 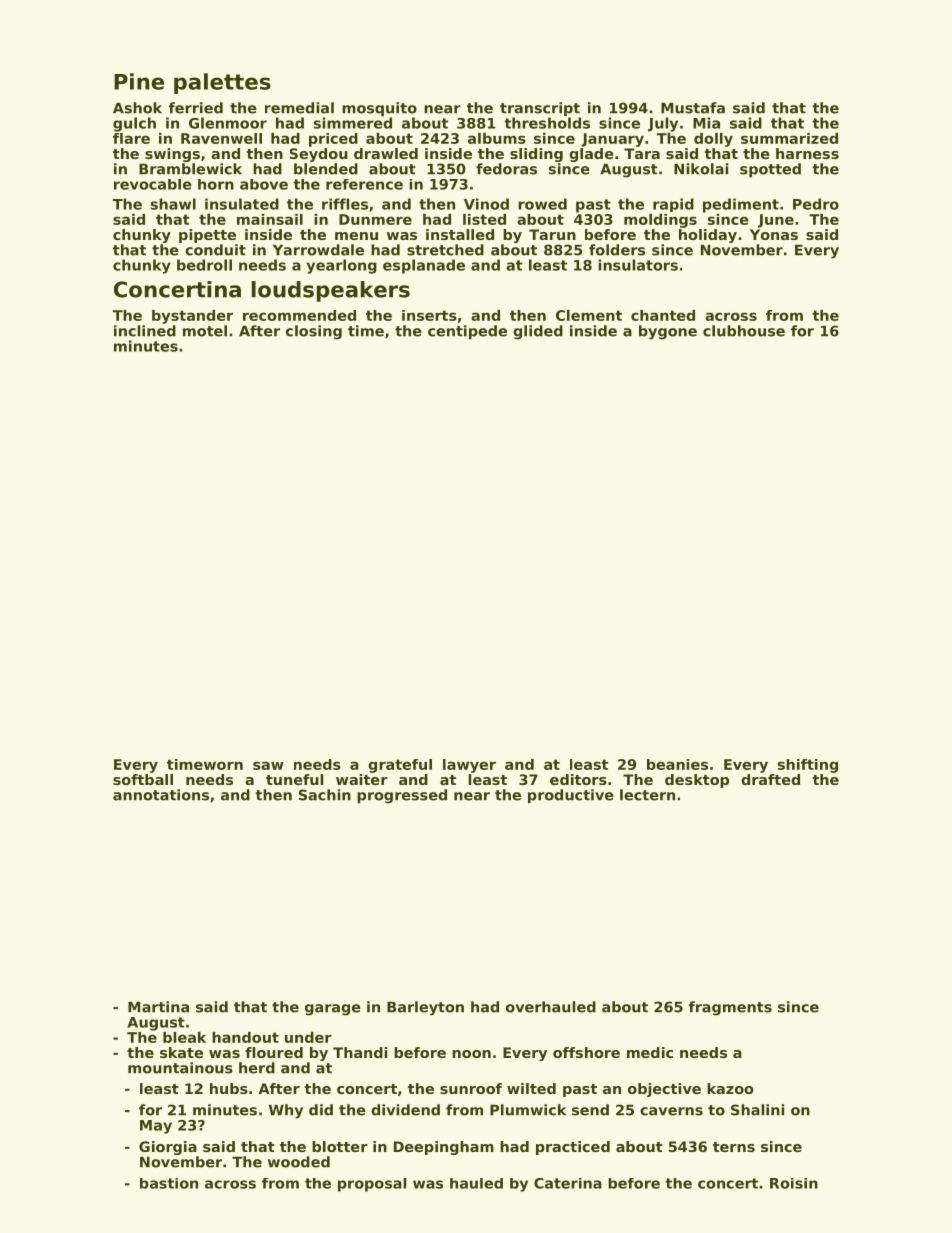 What do you see at coordinates (379, 109) in the page?
I see `mosquito` at bounding box center [379, 109].
